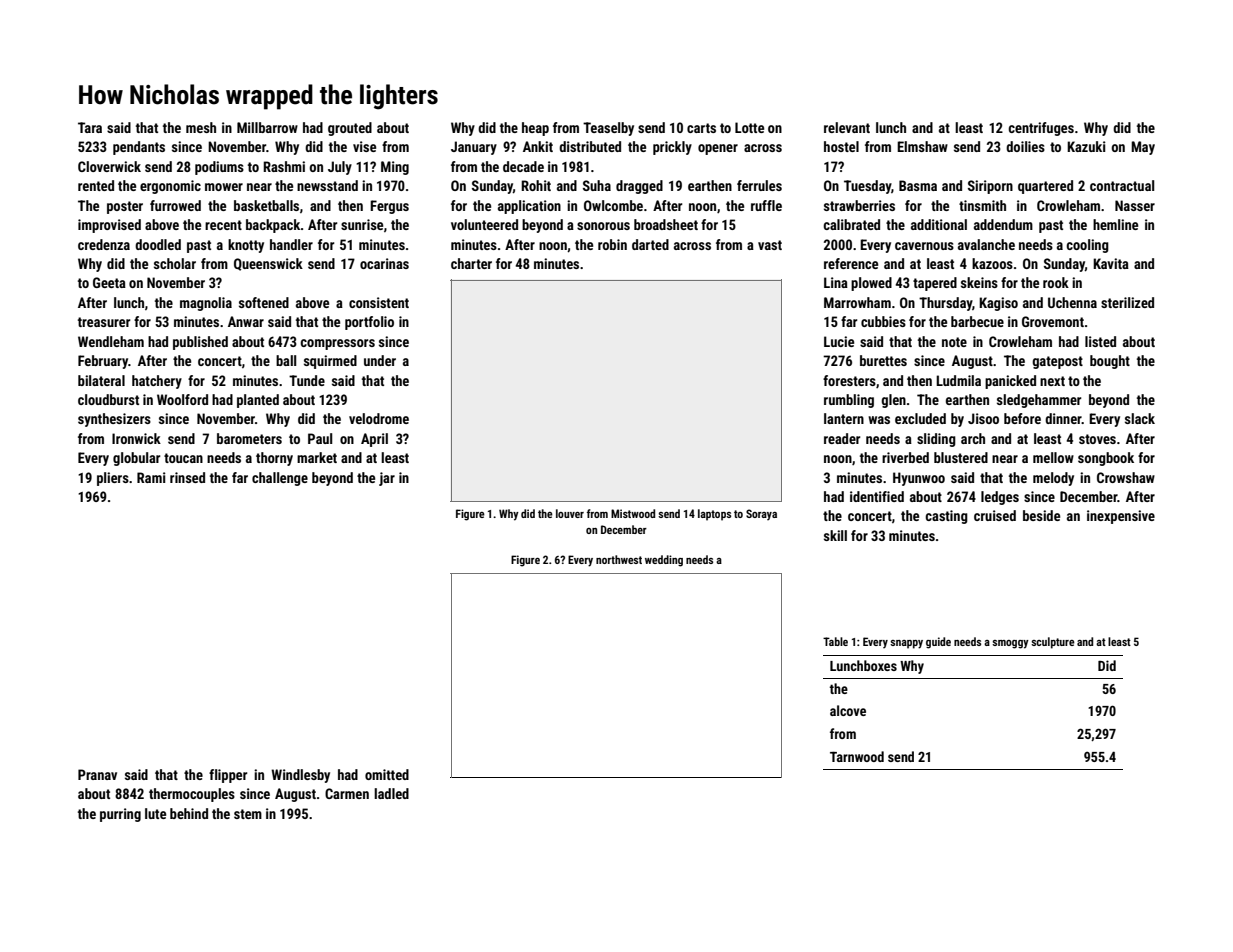 This image has height=952, width=1233. What do you see at coordinates (570, 513) in the image?
I see `louver` at bounding box center [570, 513].
